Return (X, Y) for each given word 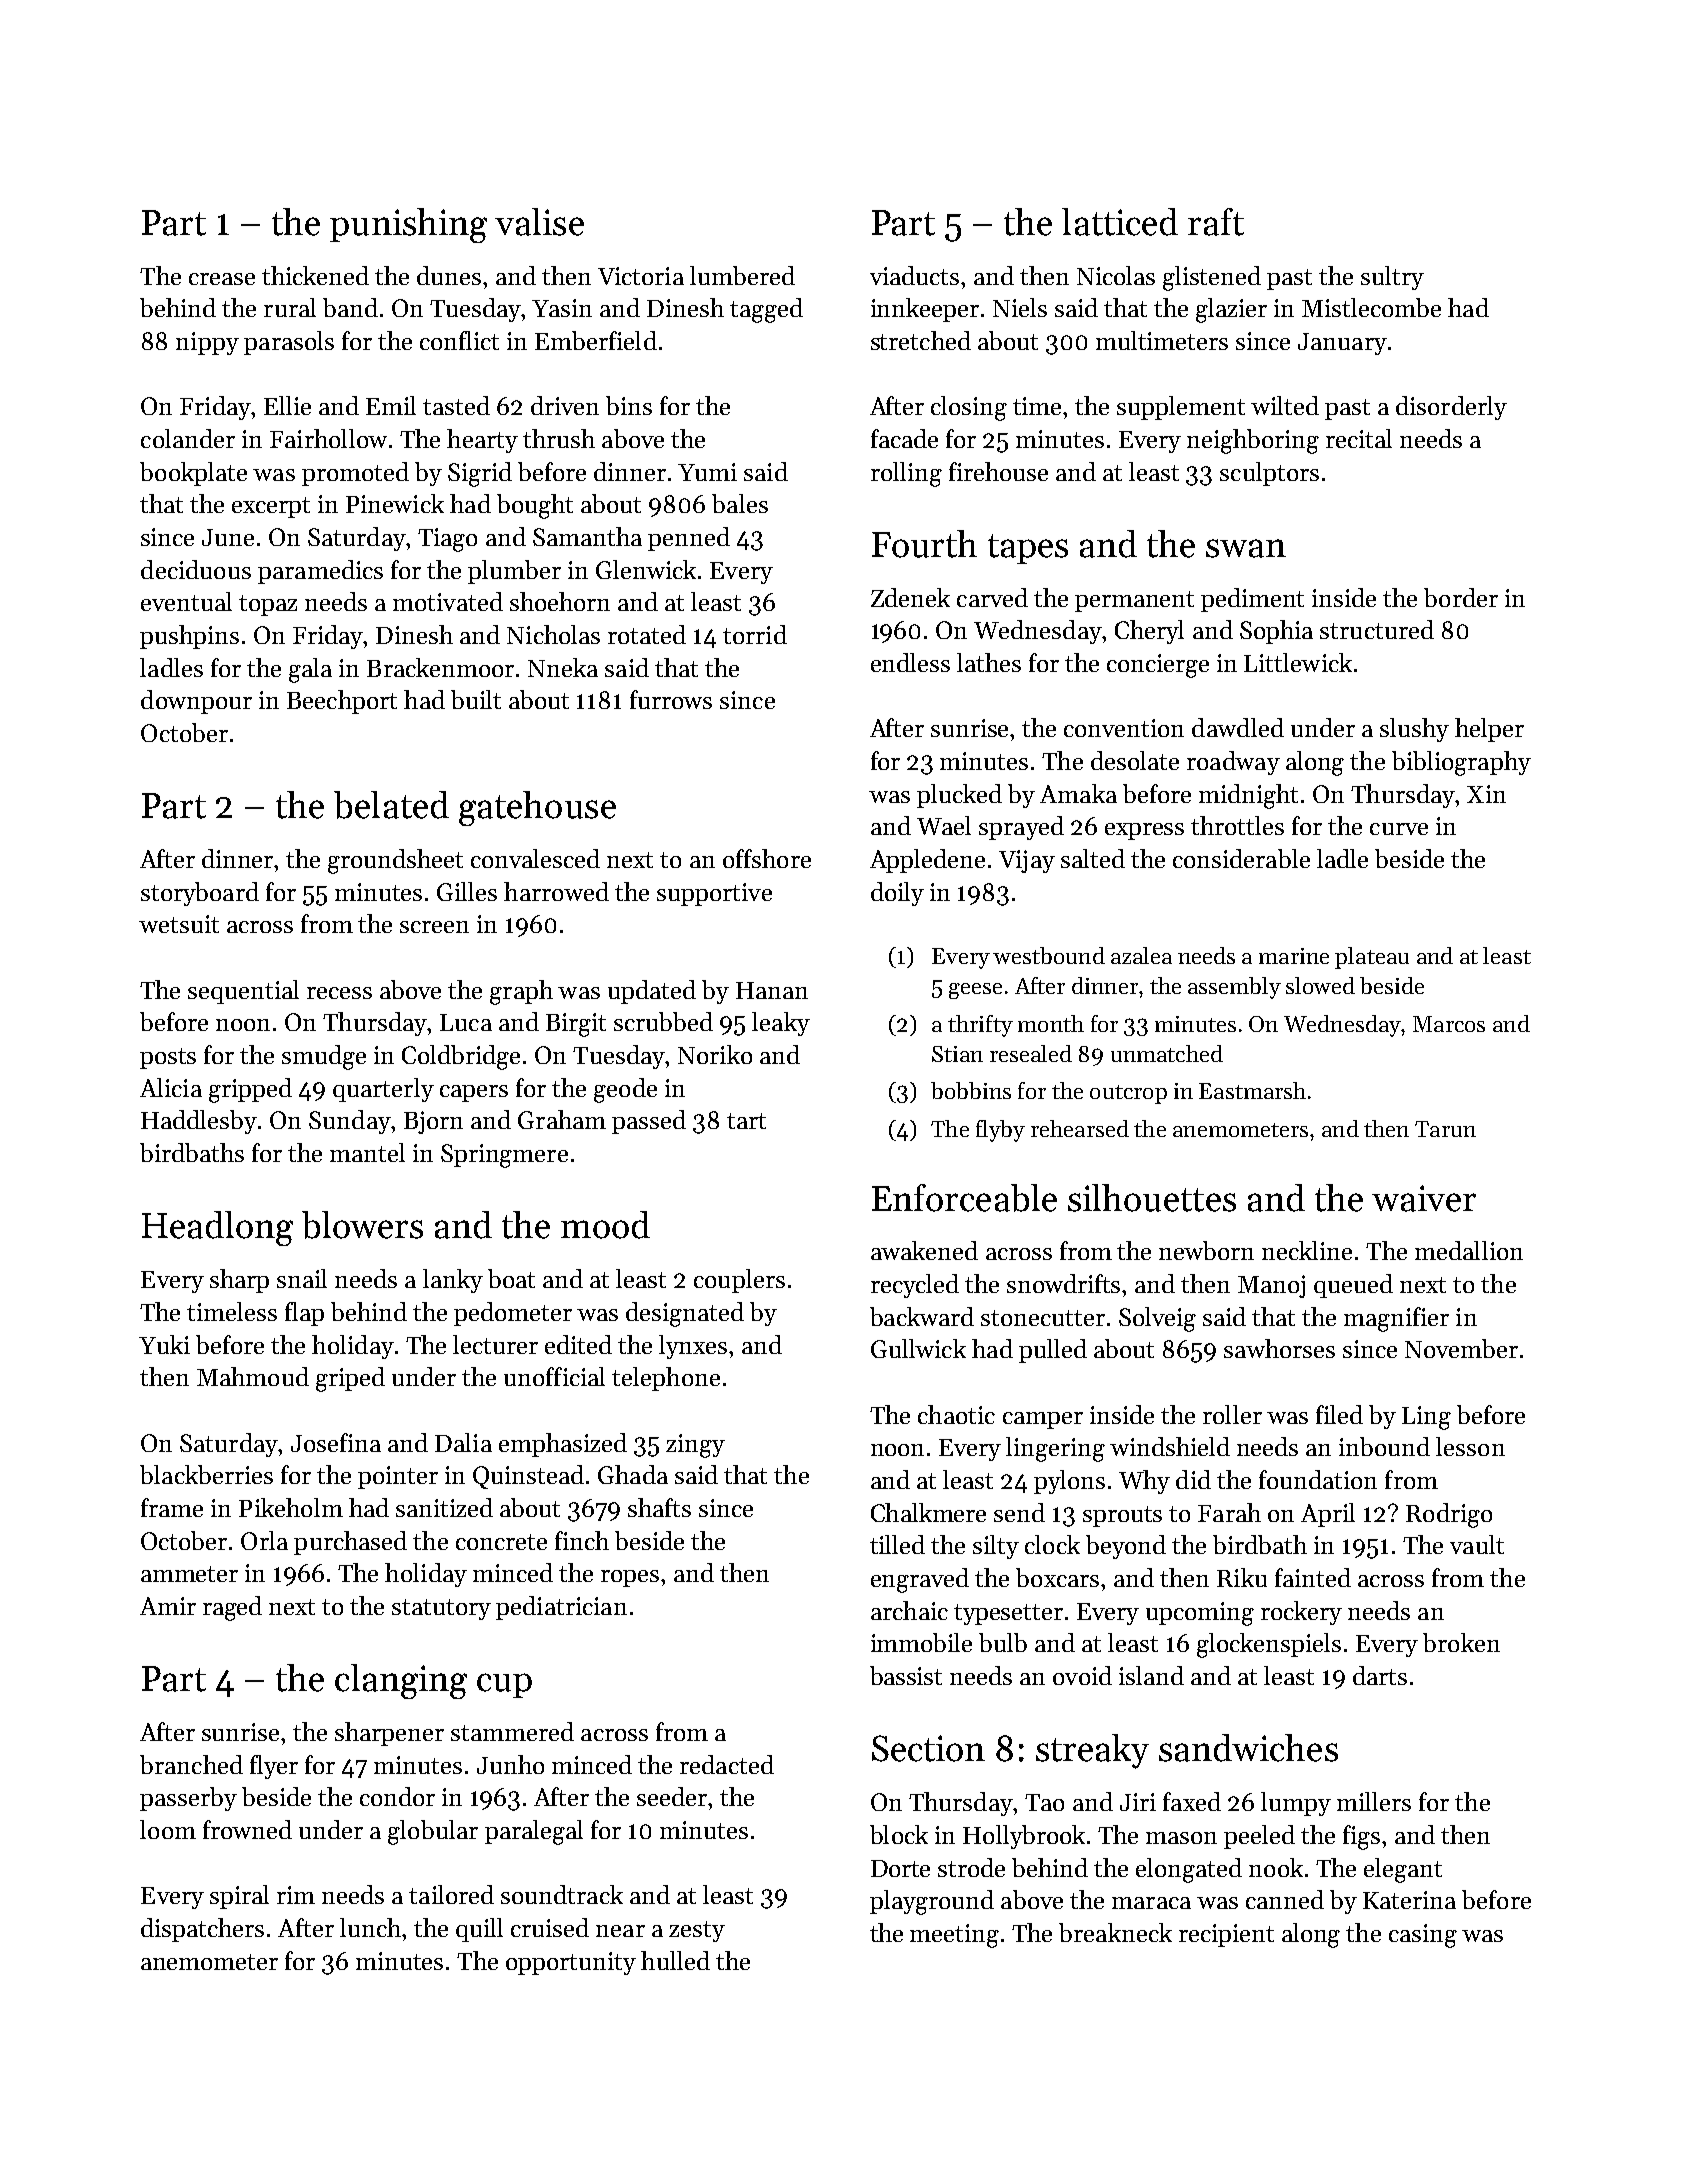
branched (191, 1764)
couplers (739, 1281)
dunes (449, 275)
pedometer (513, 1314)
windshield (1170, 1446)
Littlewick (1298, 662)
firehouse (998, 471)
